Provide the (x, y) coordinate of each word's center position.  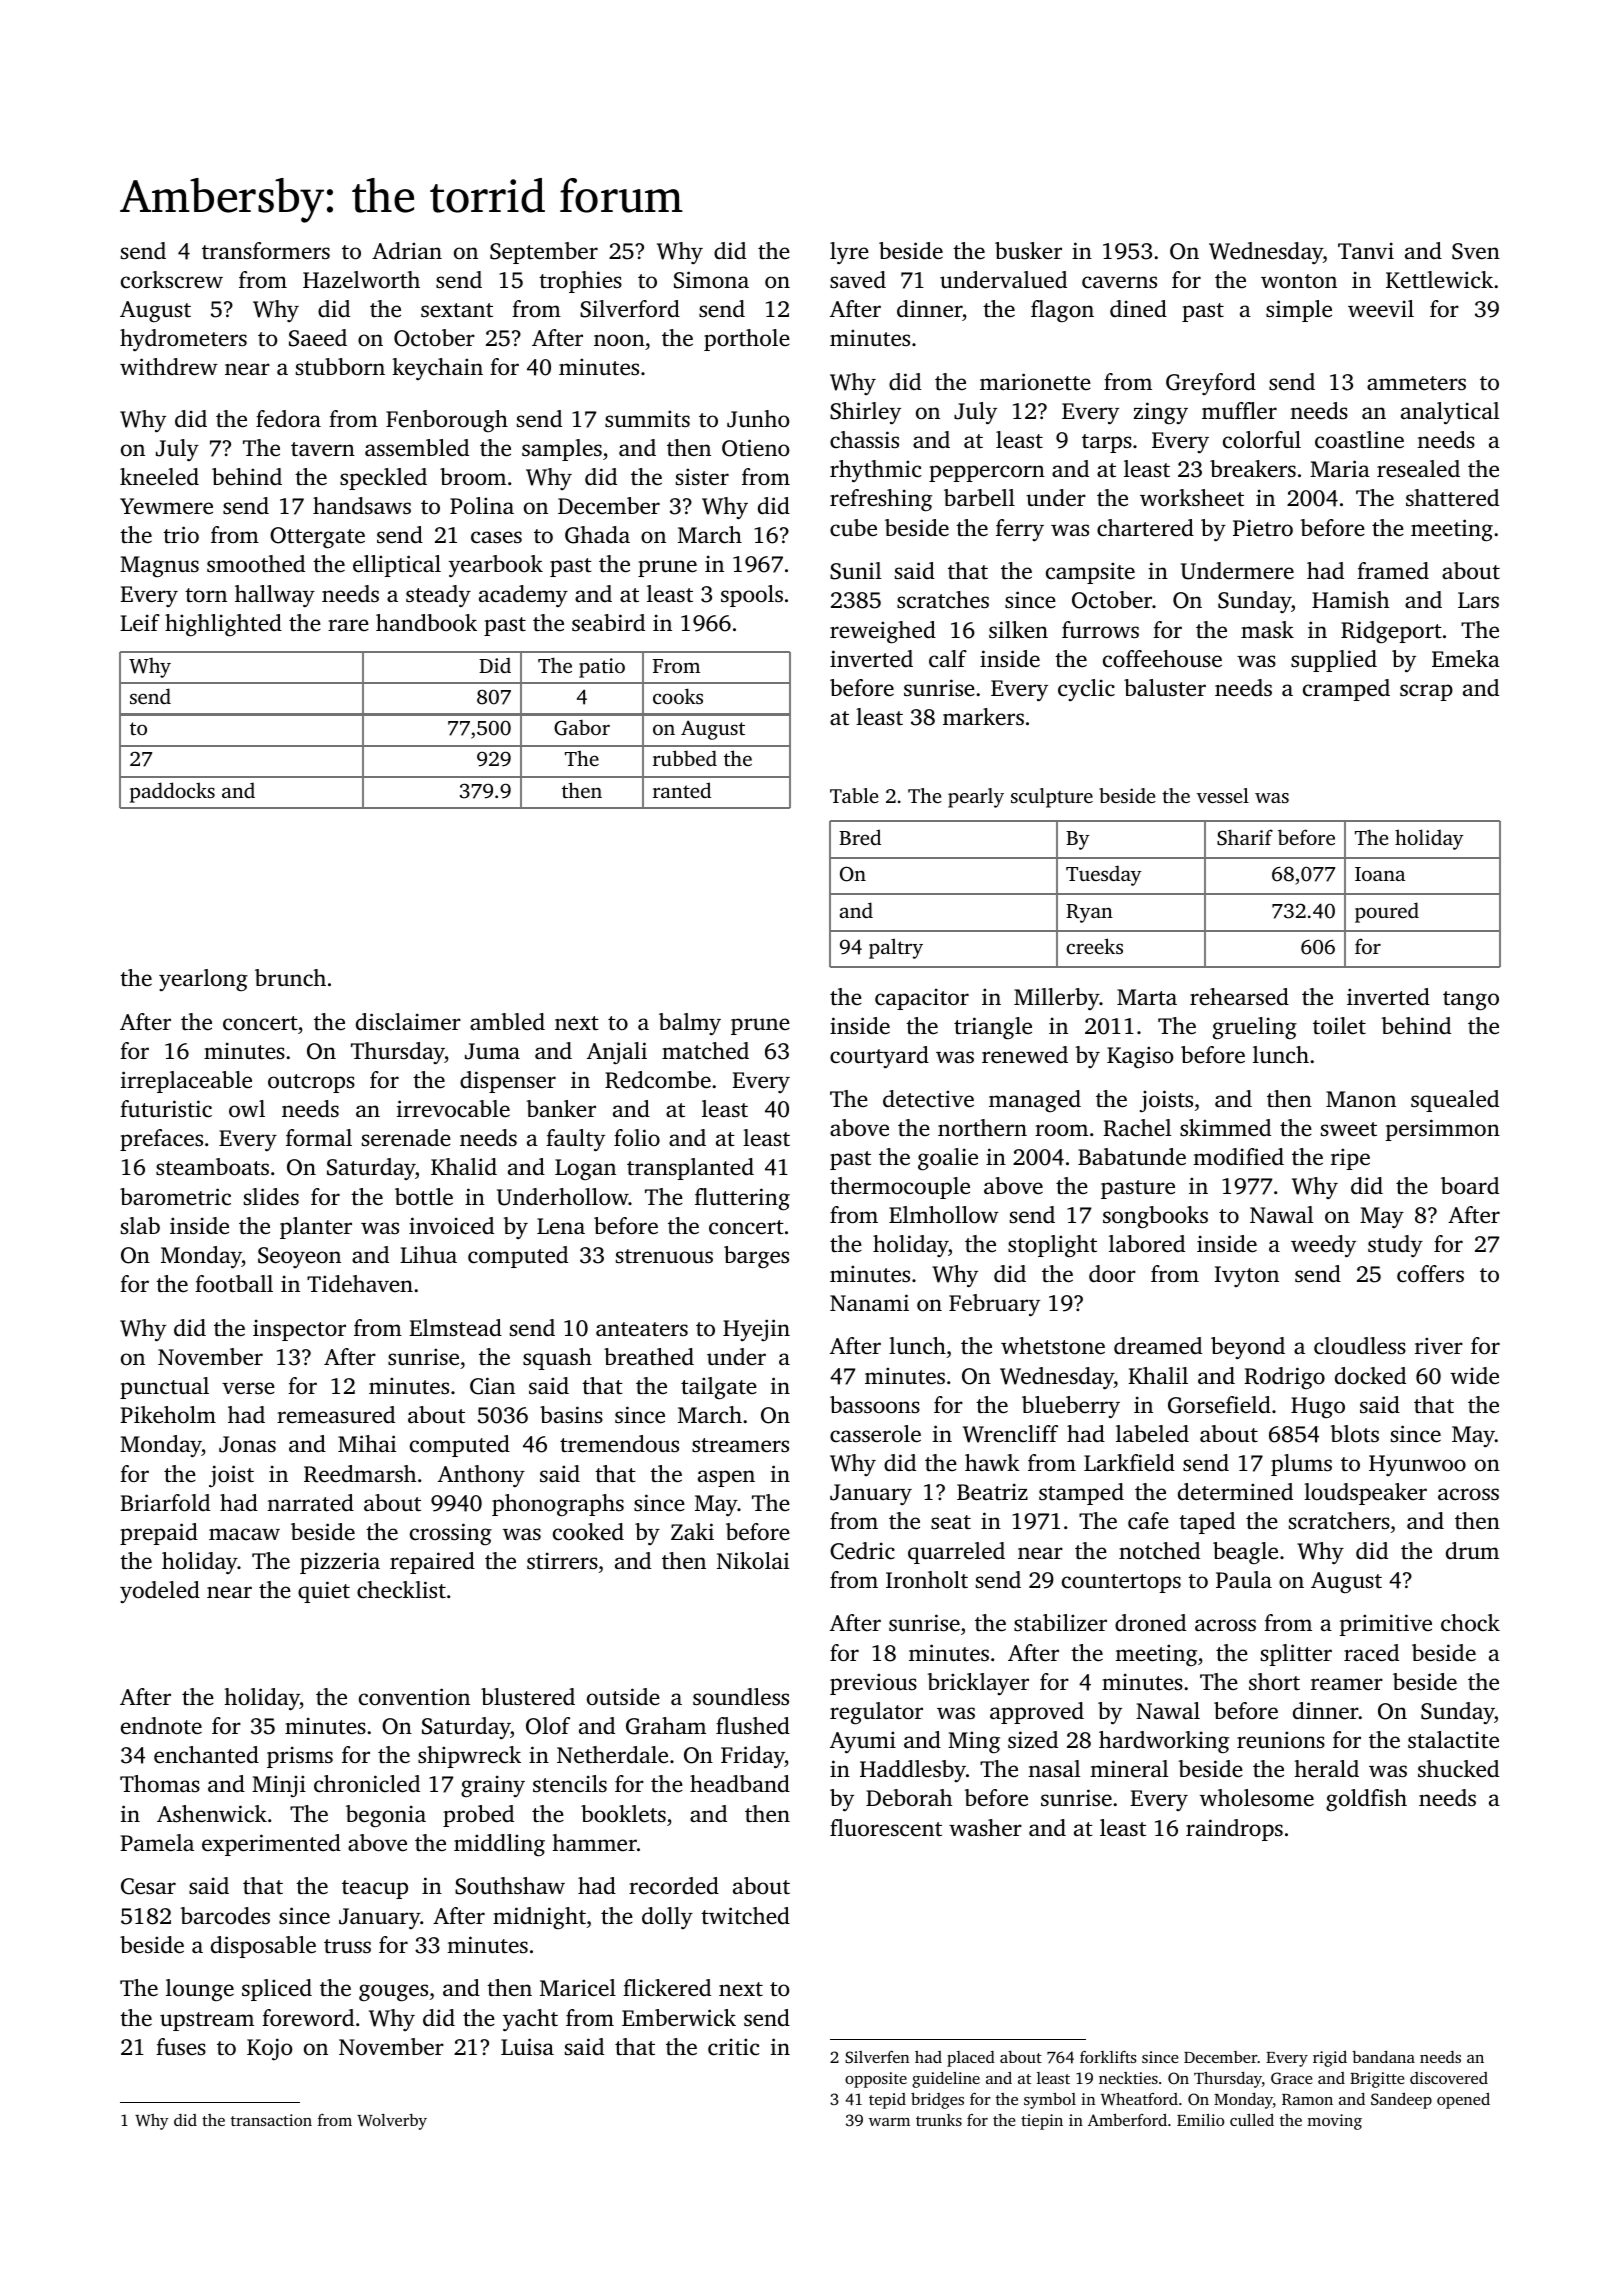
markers (983, 717)
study (1395, 1246)
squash (557, 1359)
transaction (271, 2120)
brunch (290, 977)
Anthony (481, 1476)
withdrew (169, 367)
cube (853, 528)
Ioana (1380, 874)
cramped (1346, 690)
